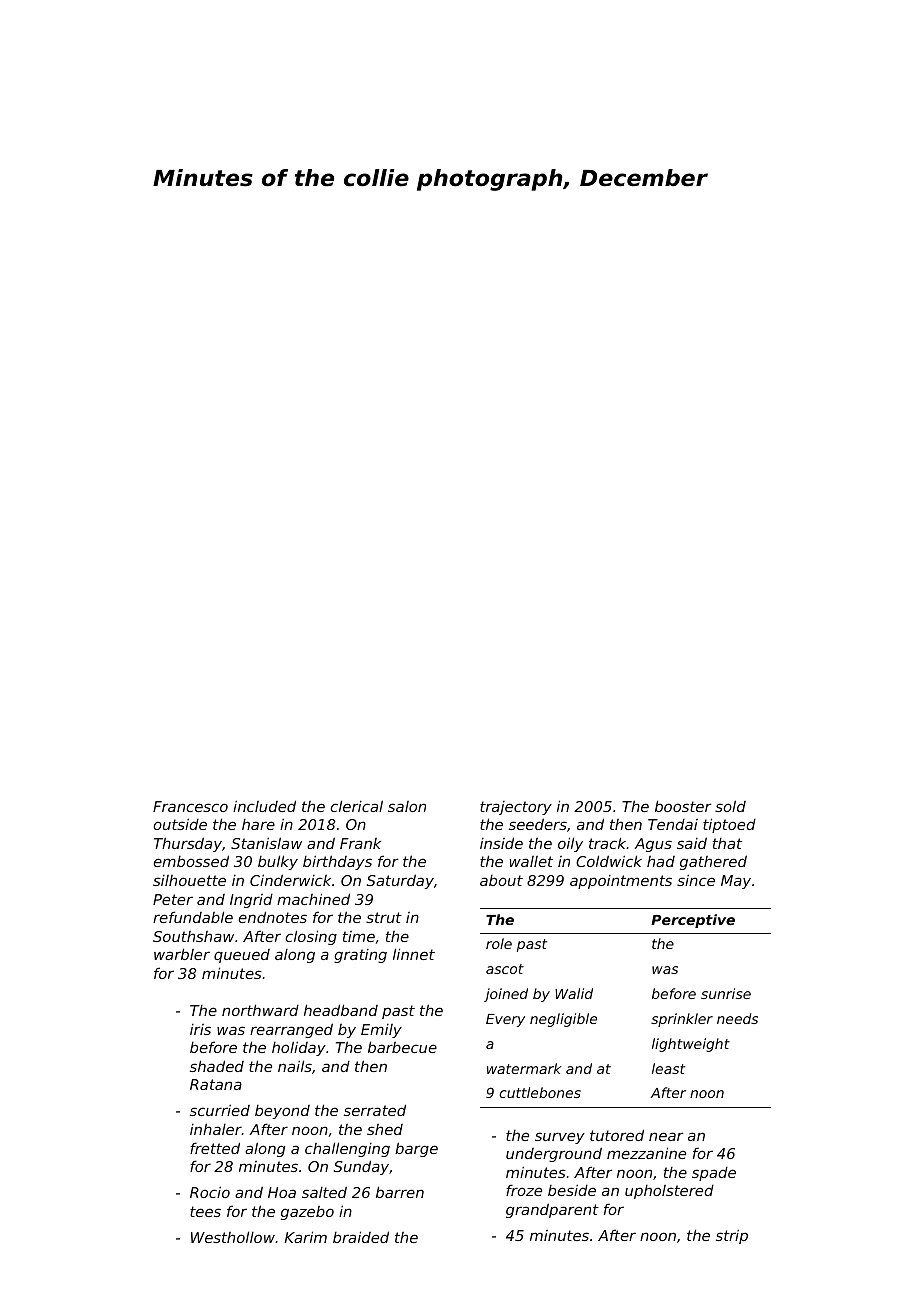 The height and width of the screenshot is (1311, 924). I want to click on Saturday, so click(400, 881).
